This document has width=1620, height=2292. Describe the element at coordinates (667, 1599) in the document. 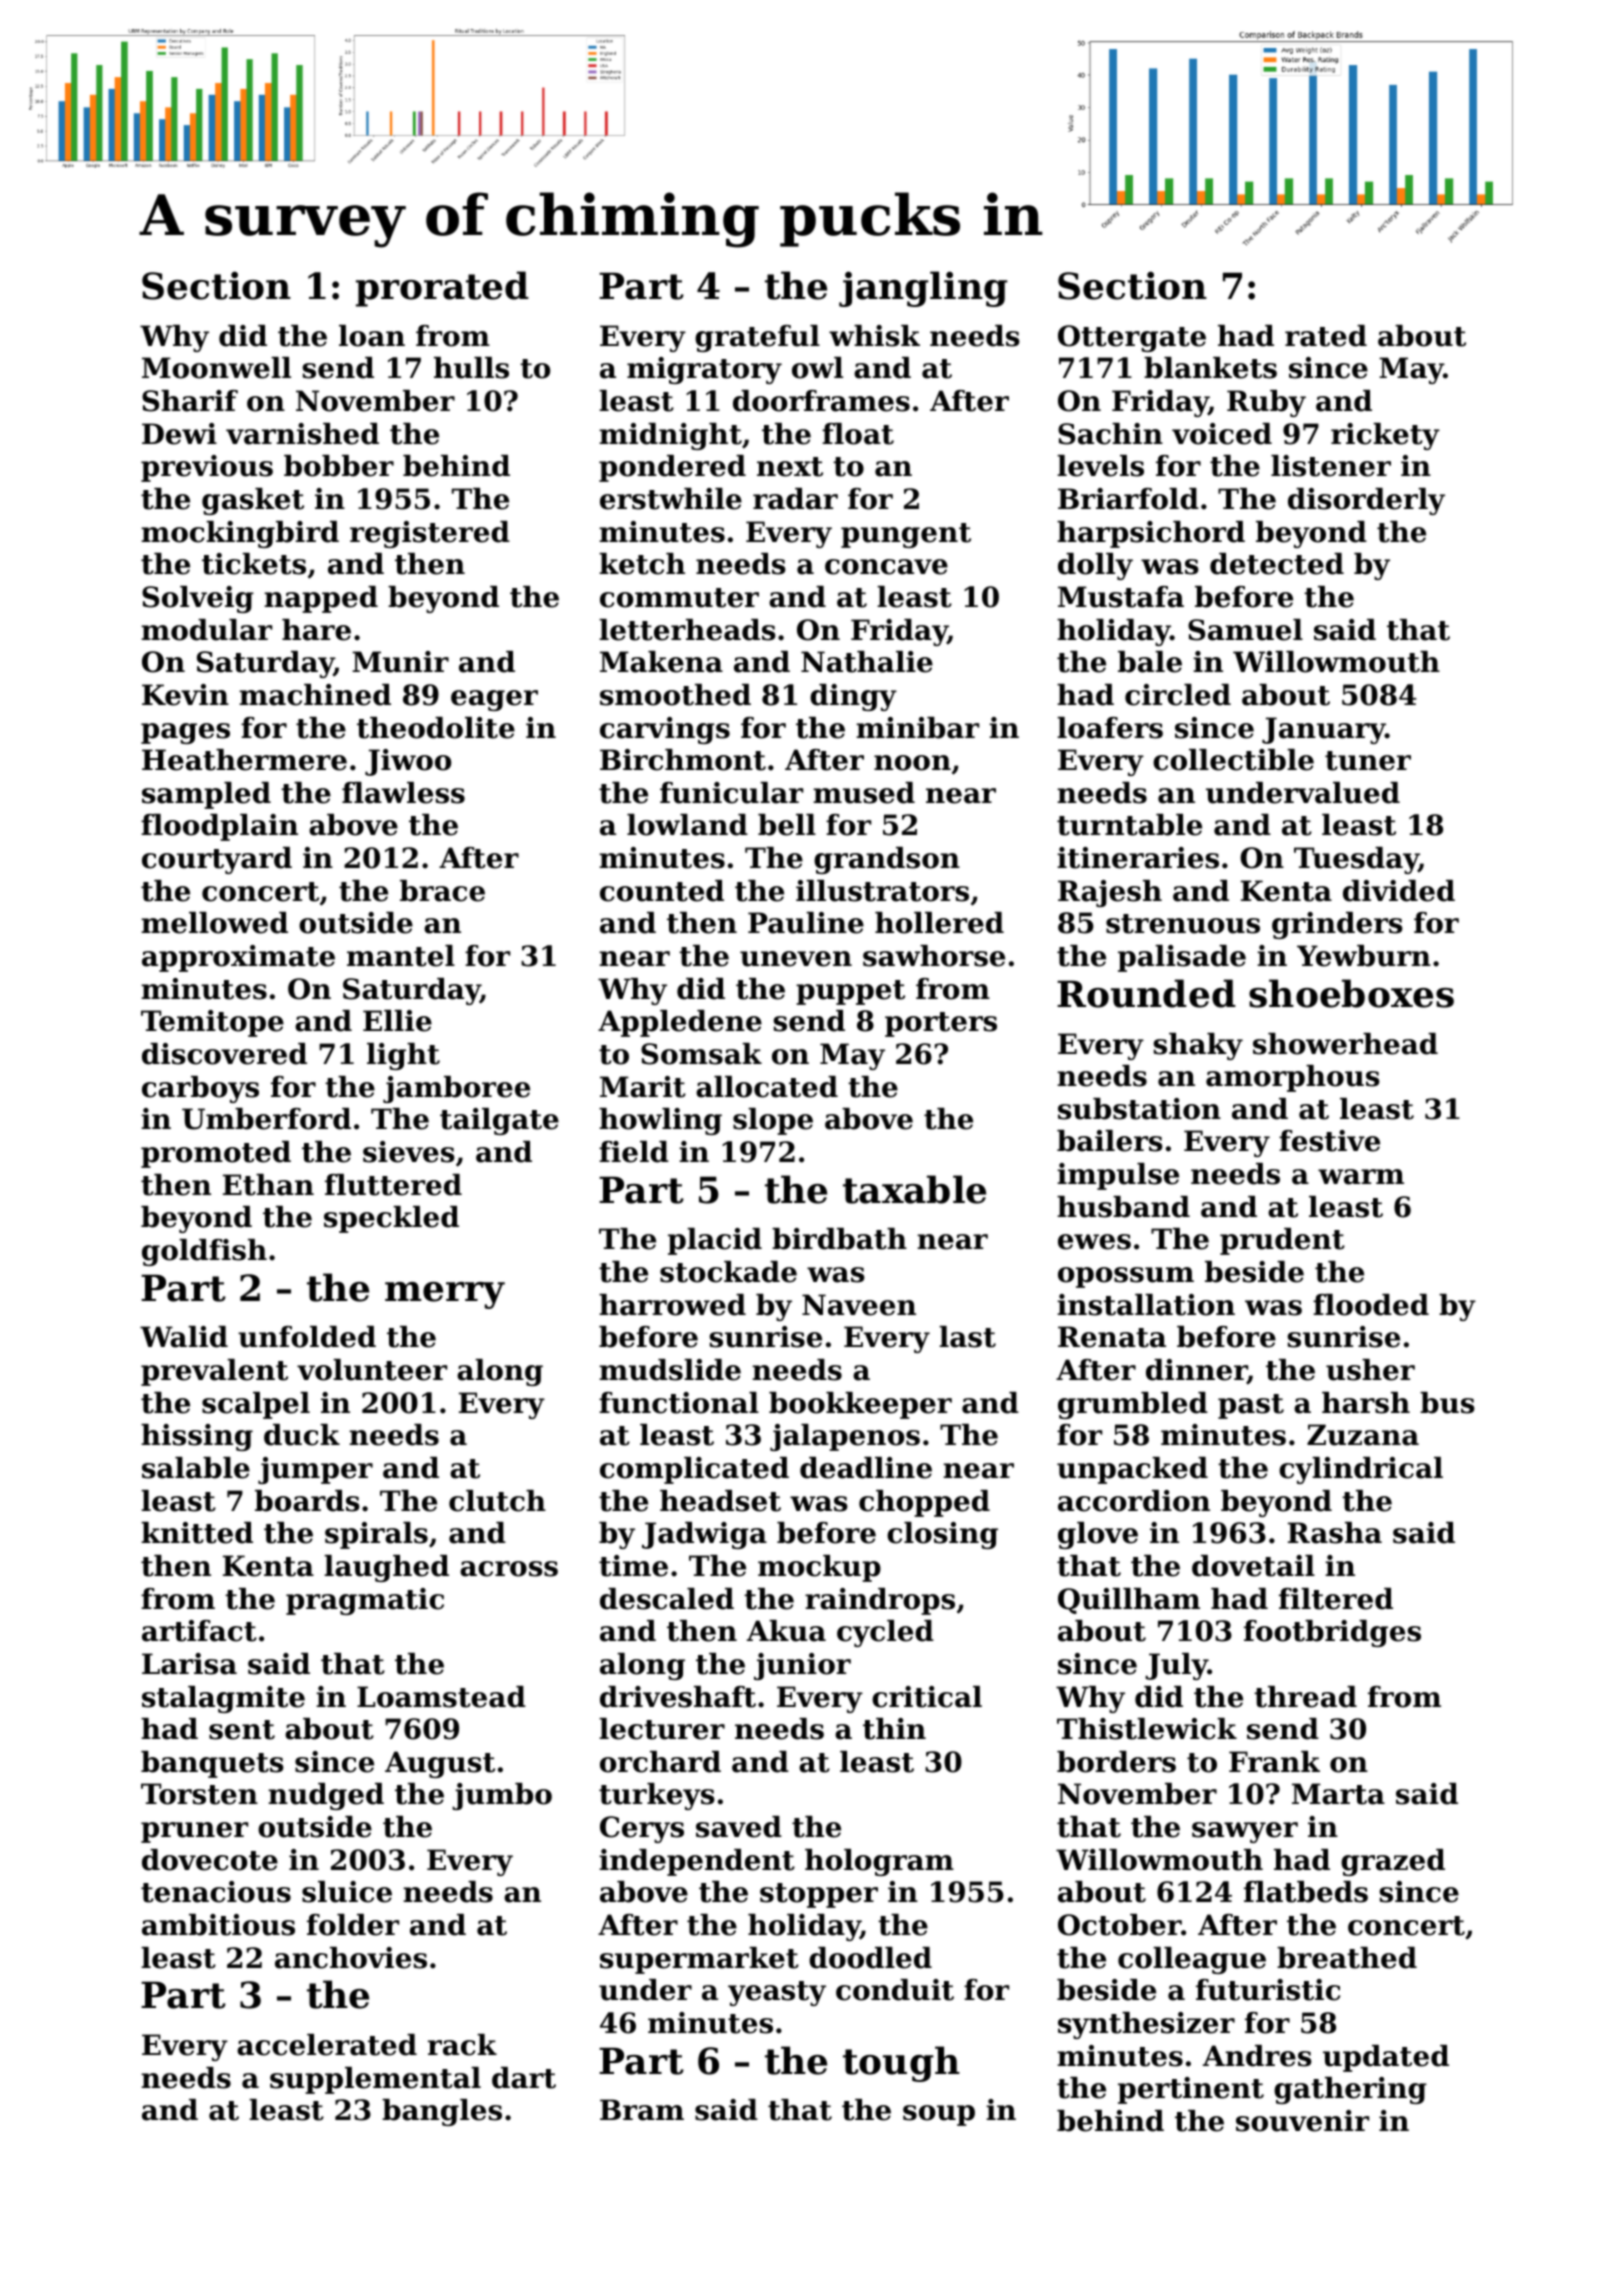

I see `descaled` at that location.
